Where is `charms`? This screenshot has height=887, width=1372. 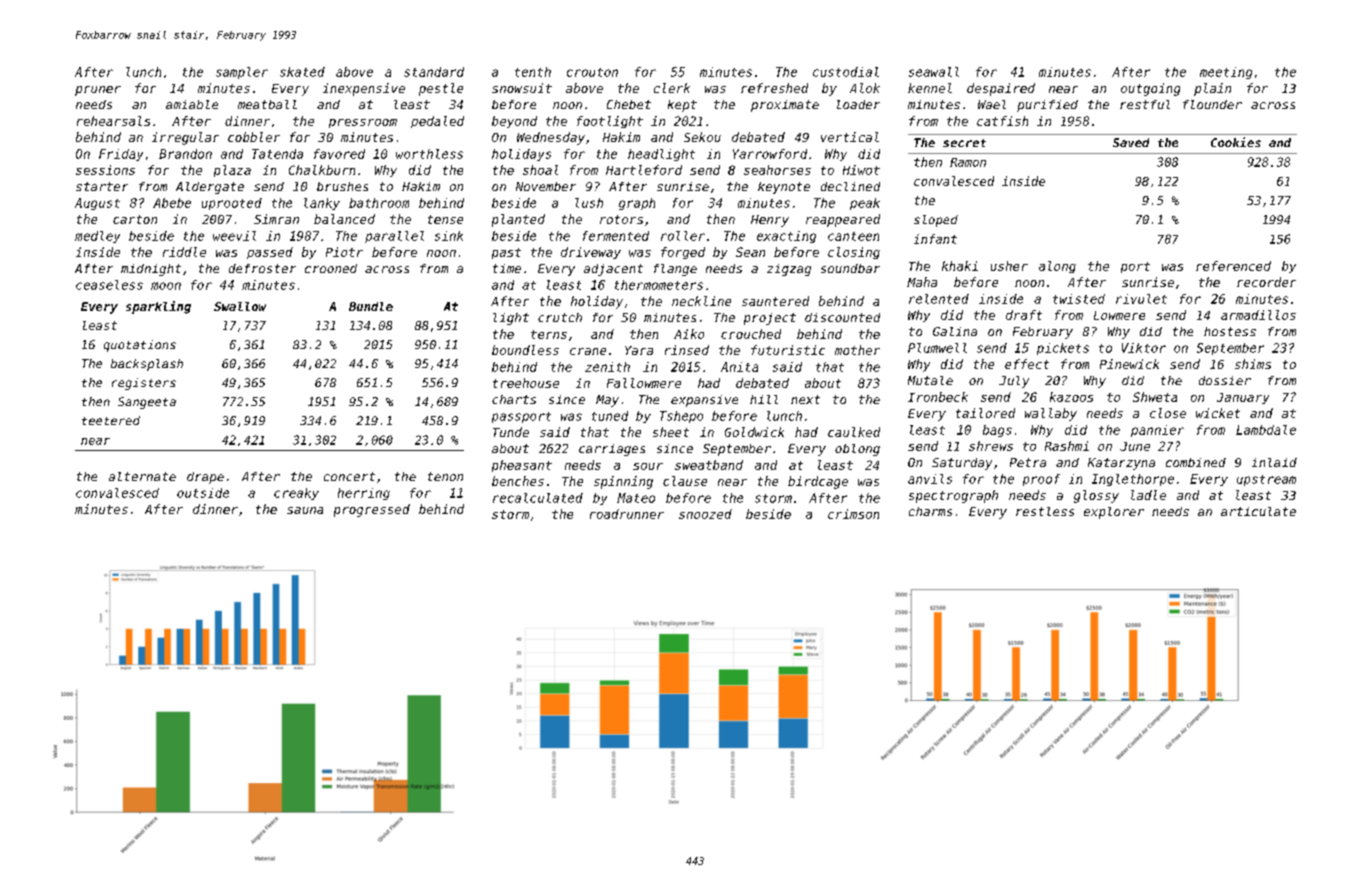 charms is located at coordinates (930, 511).
